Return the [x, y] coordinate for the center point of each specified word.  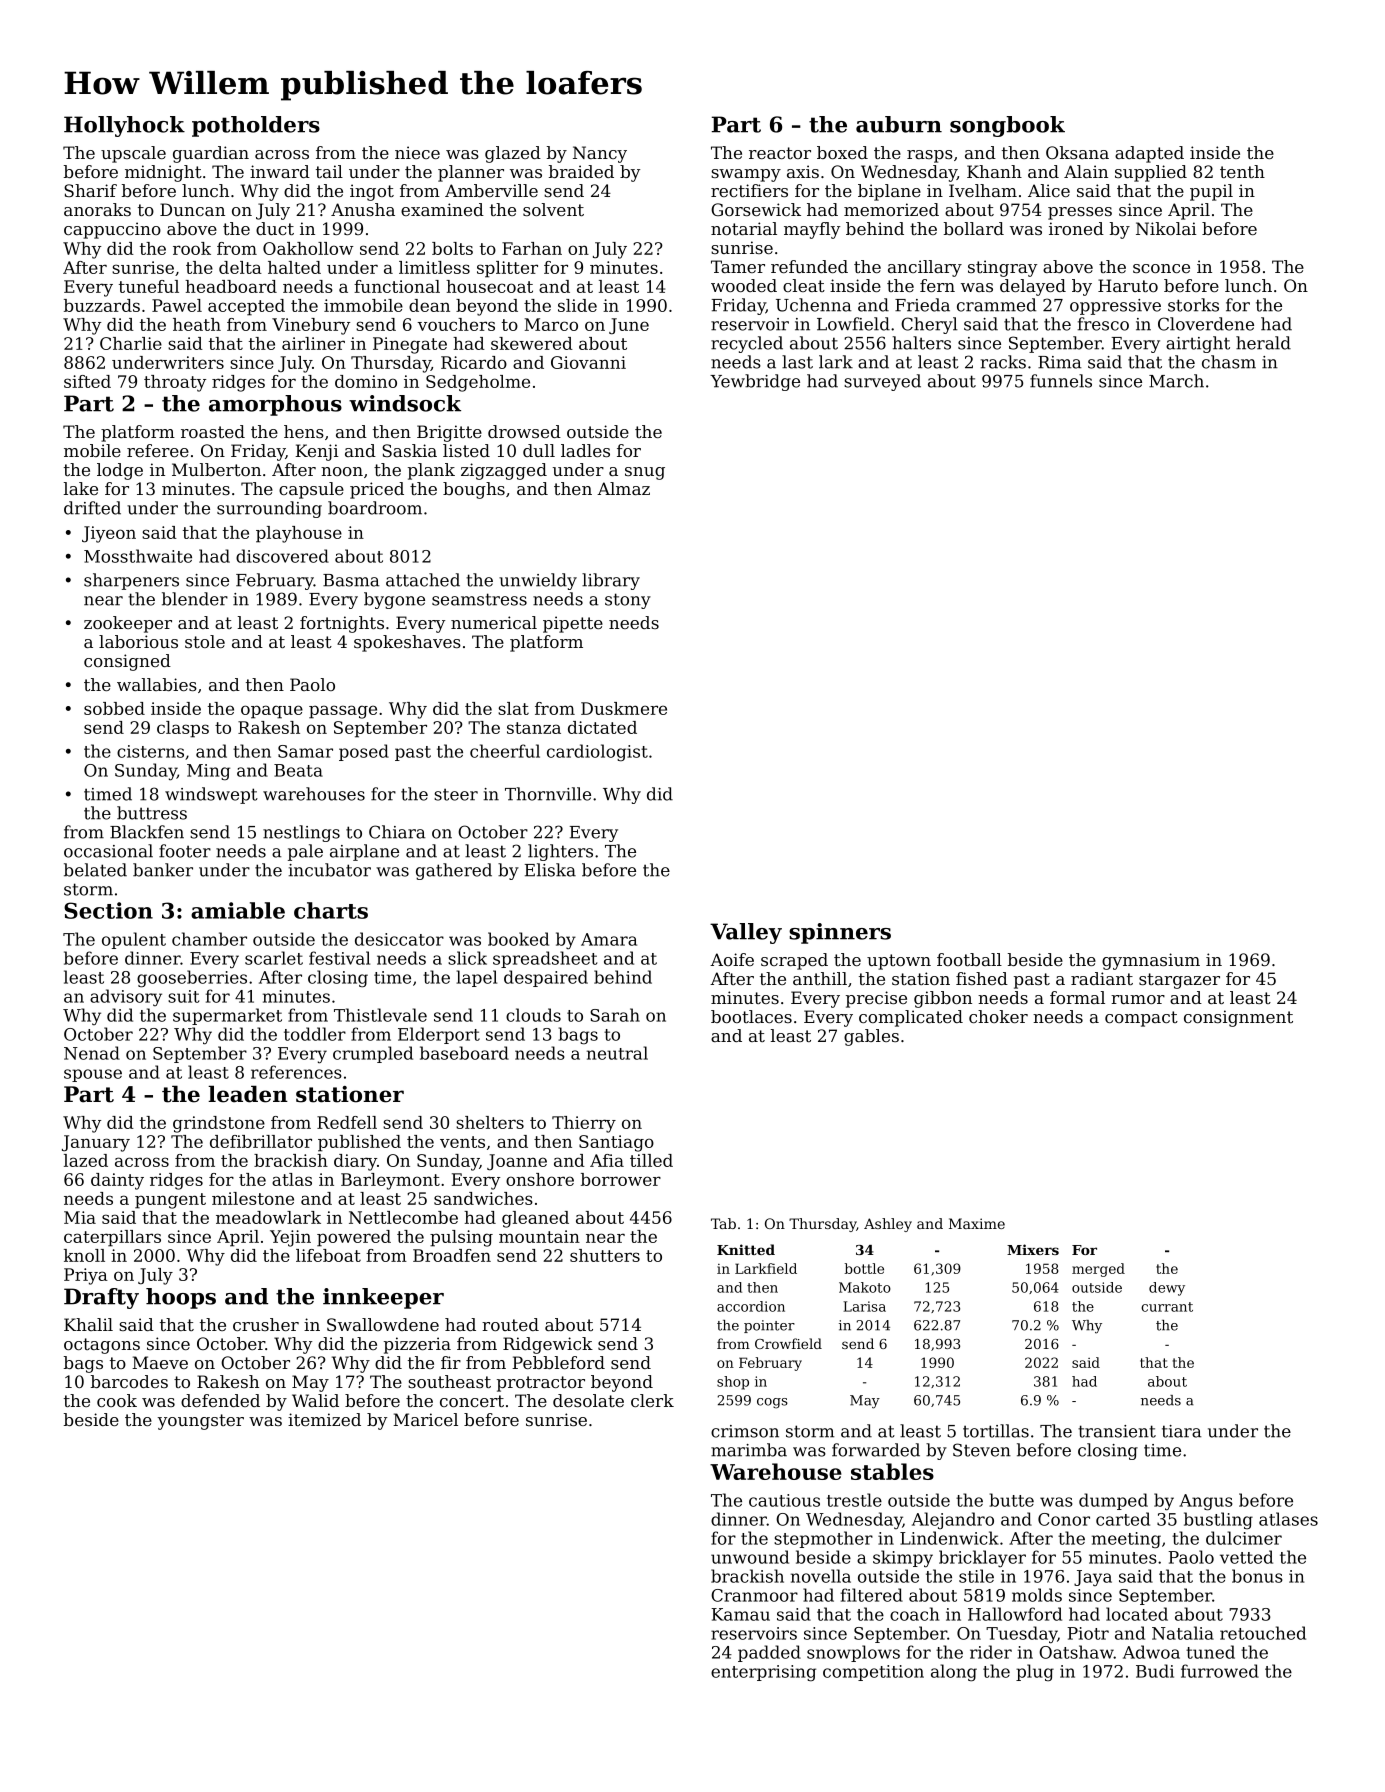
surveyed [882, 382]
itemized [324, 1419]
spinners [840, 933]
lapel [476, 978]
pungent [170, 1201]
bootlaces [751, 1016]
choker [998, 1016]
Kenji [317, 452]
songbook [1007, 126]
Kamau [740, 1614]
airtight [1198, 344]
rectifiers [749, 190]
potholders [256, 126]
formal [1077, 997]
